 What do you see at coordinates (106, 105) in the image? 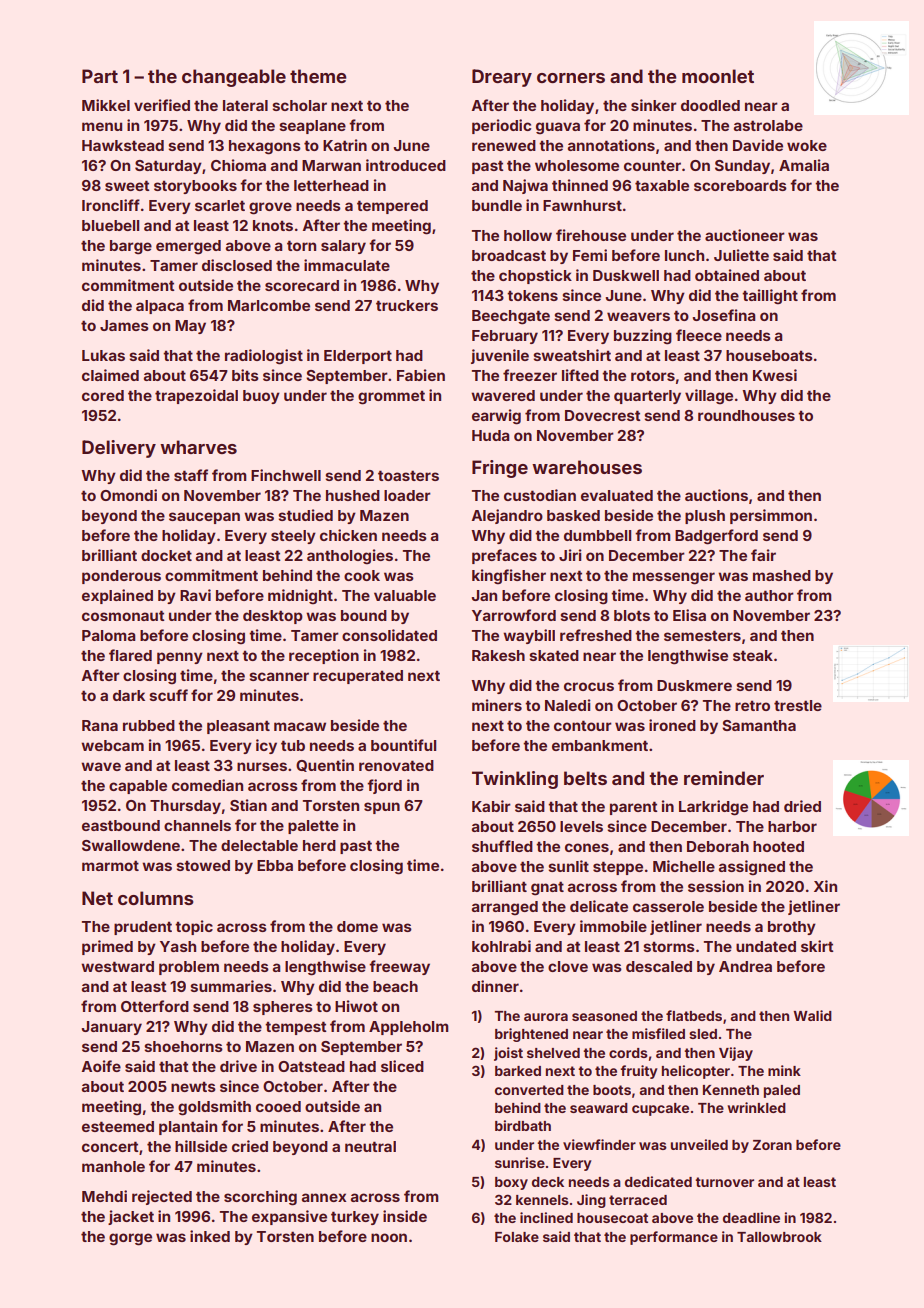
I see `Mikkel` at bounding box center [106, 105].
